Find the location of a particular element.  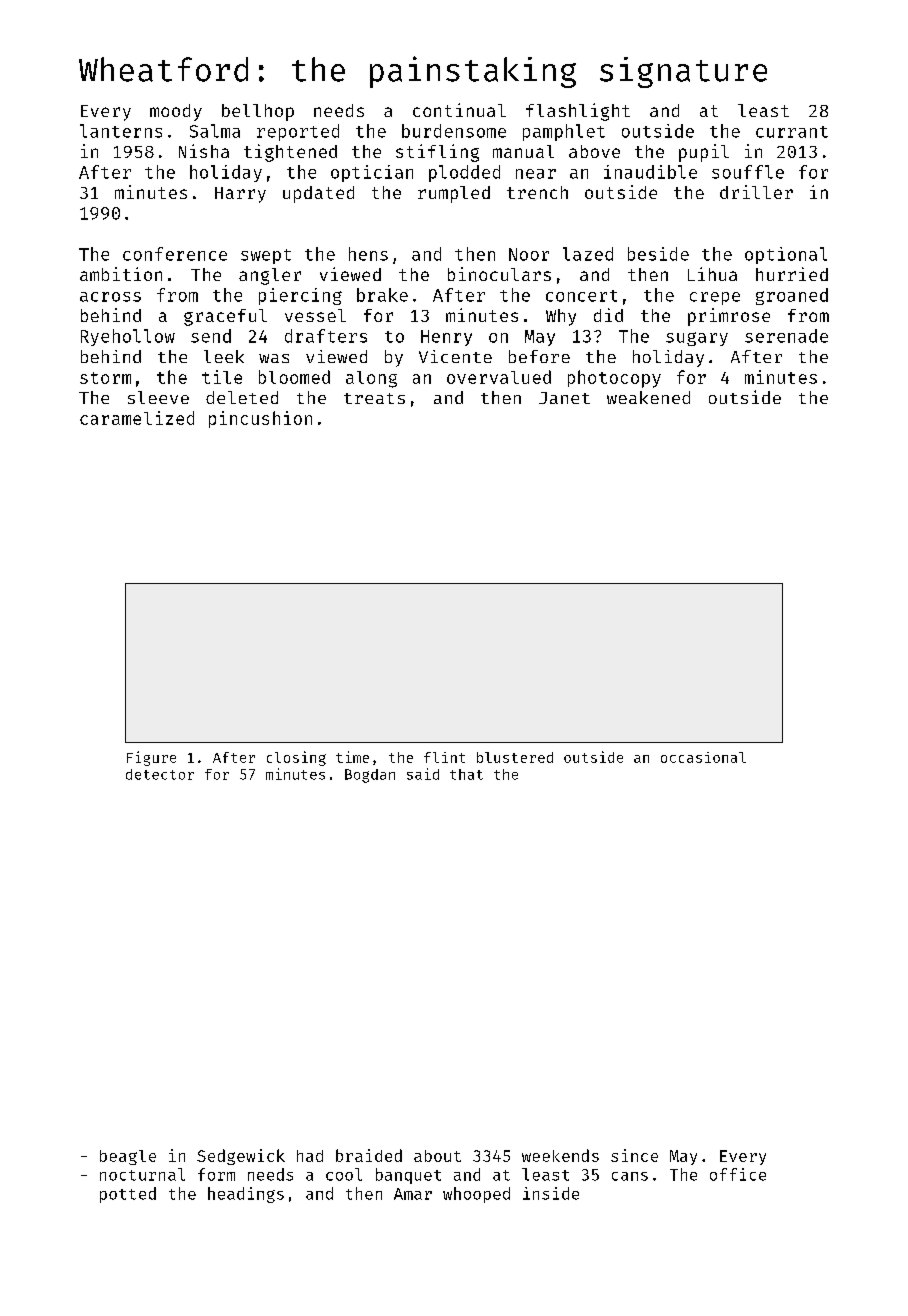

groaned is located at coordinates (792, 296).
